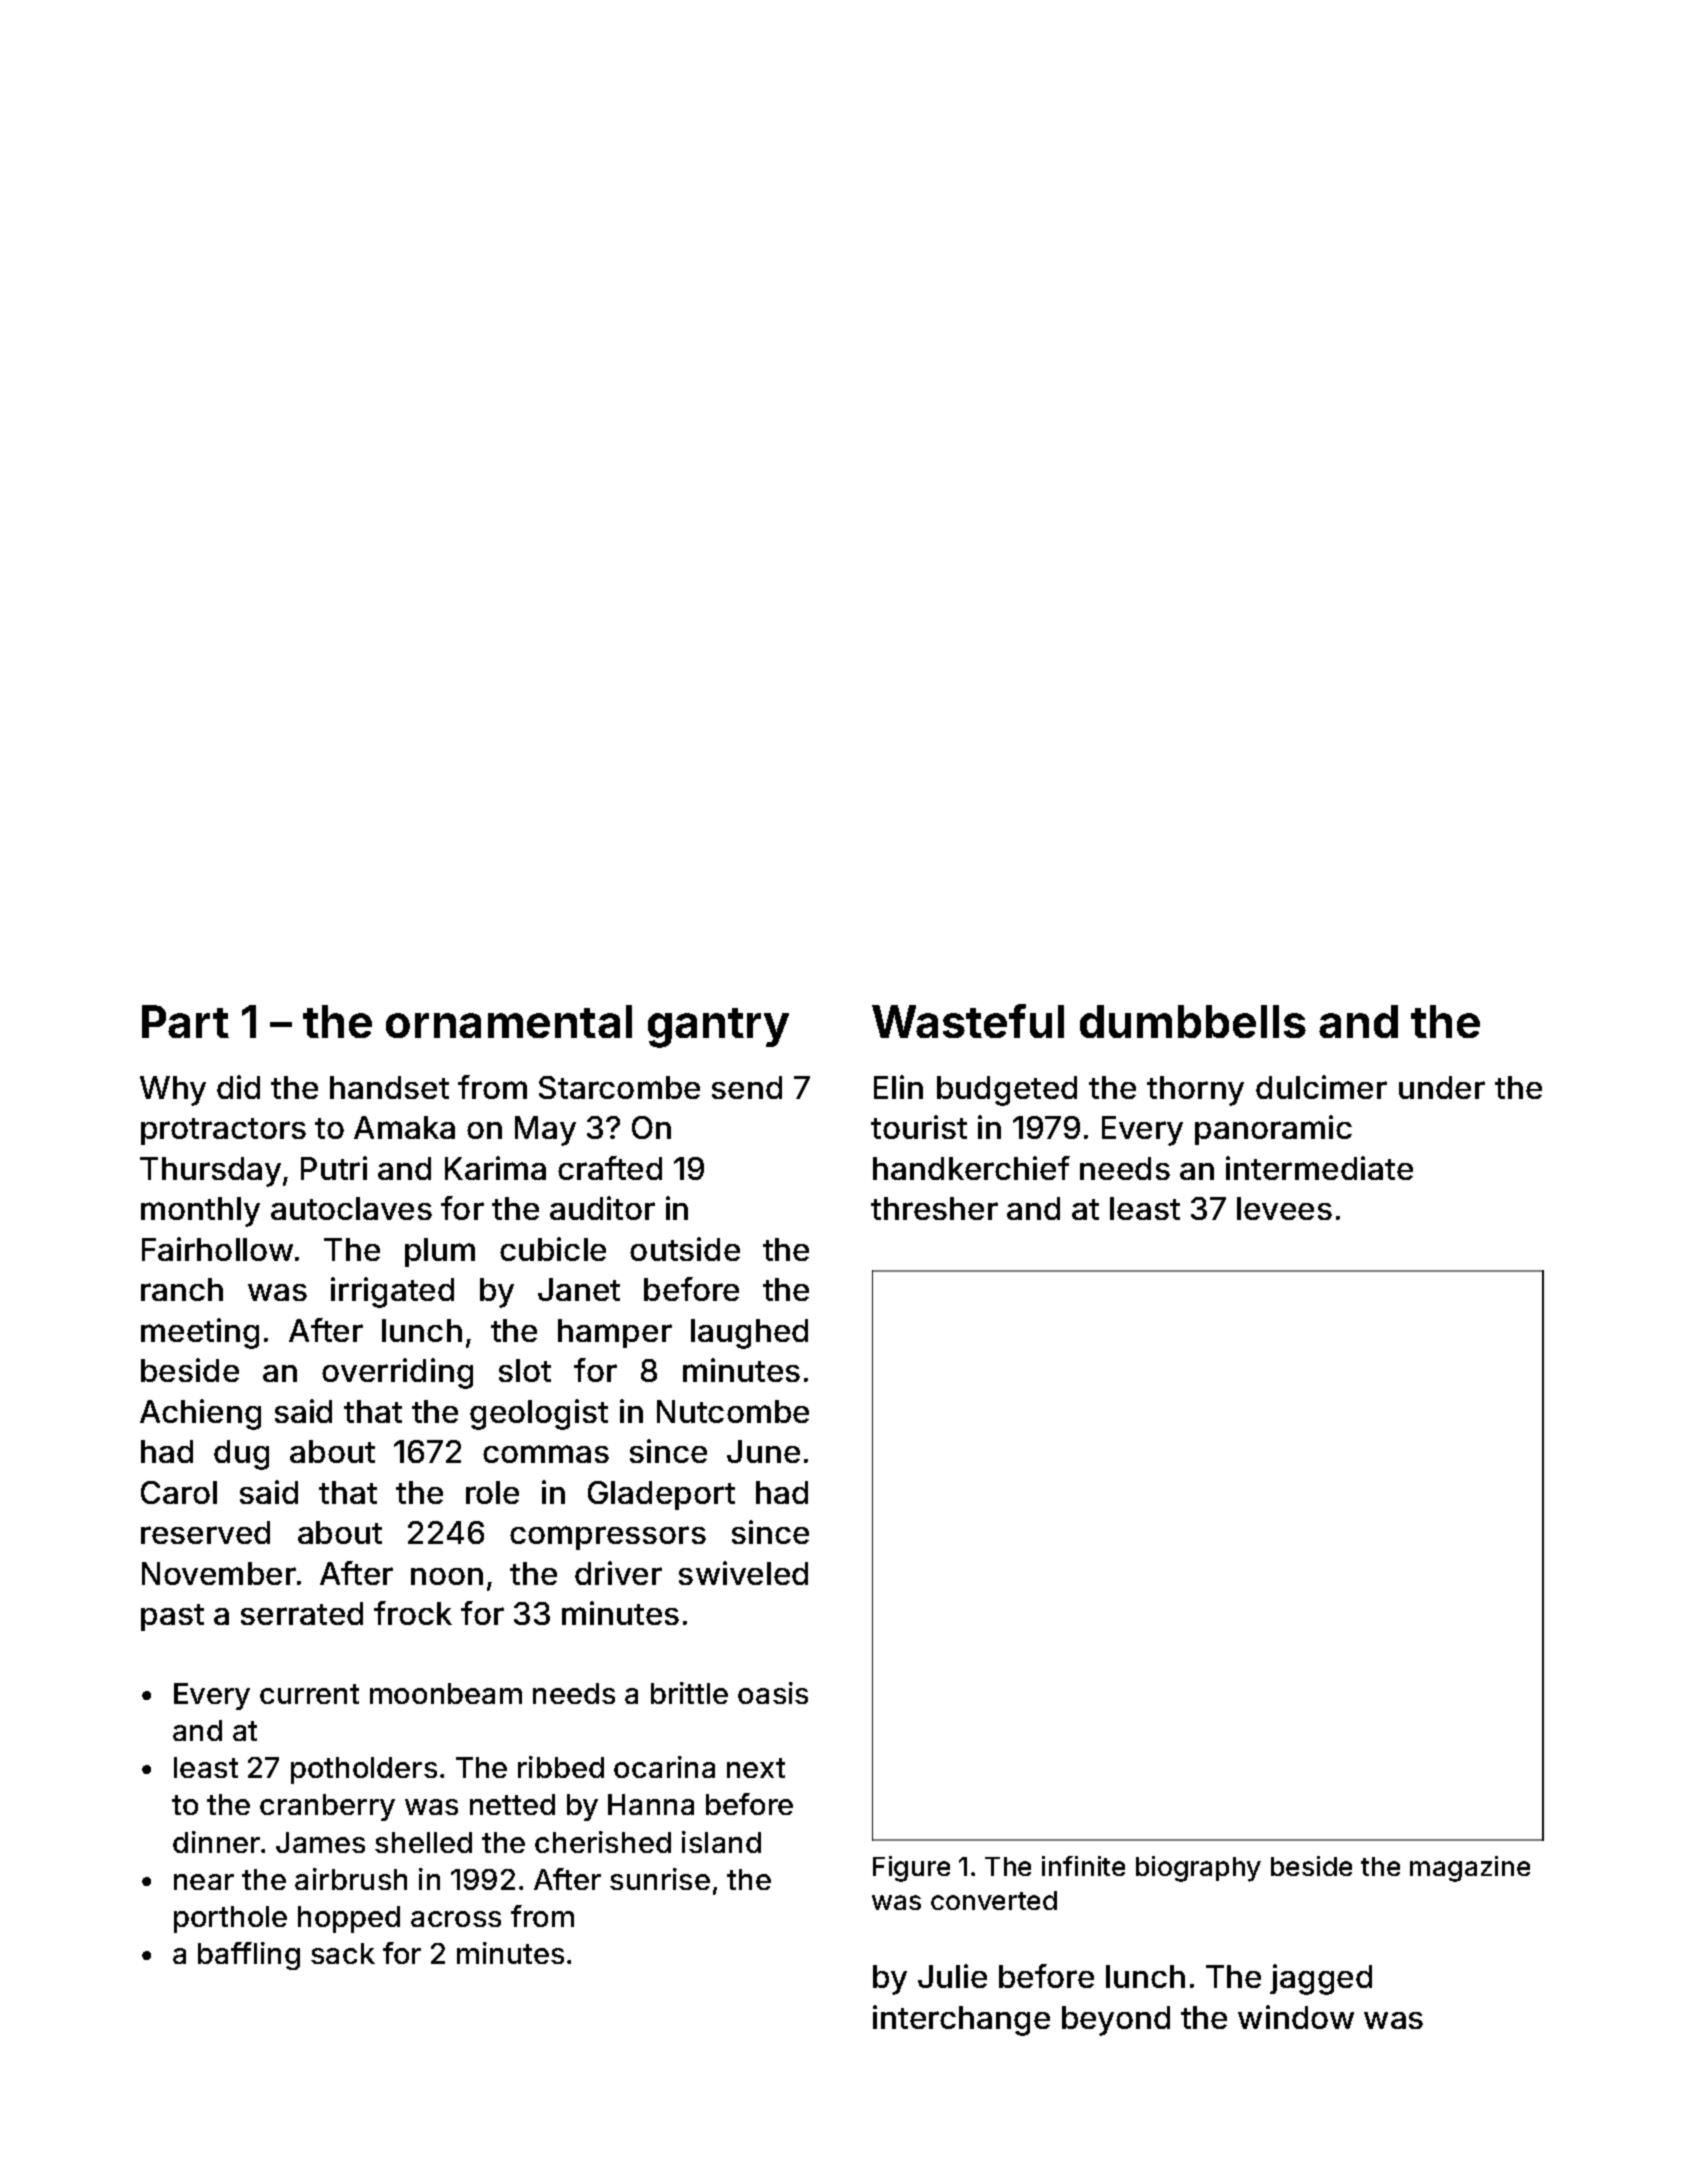  What do you see at coordinates (1193, 1021) in the image?
I see `dumbbells` at bounding box center [1193, 1021].
